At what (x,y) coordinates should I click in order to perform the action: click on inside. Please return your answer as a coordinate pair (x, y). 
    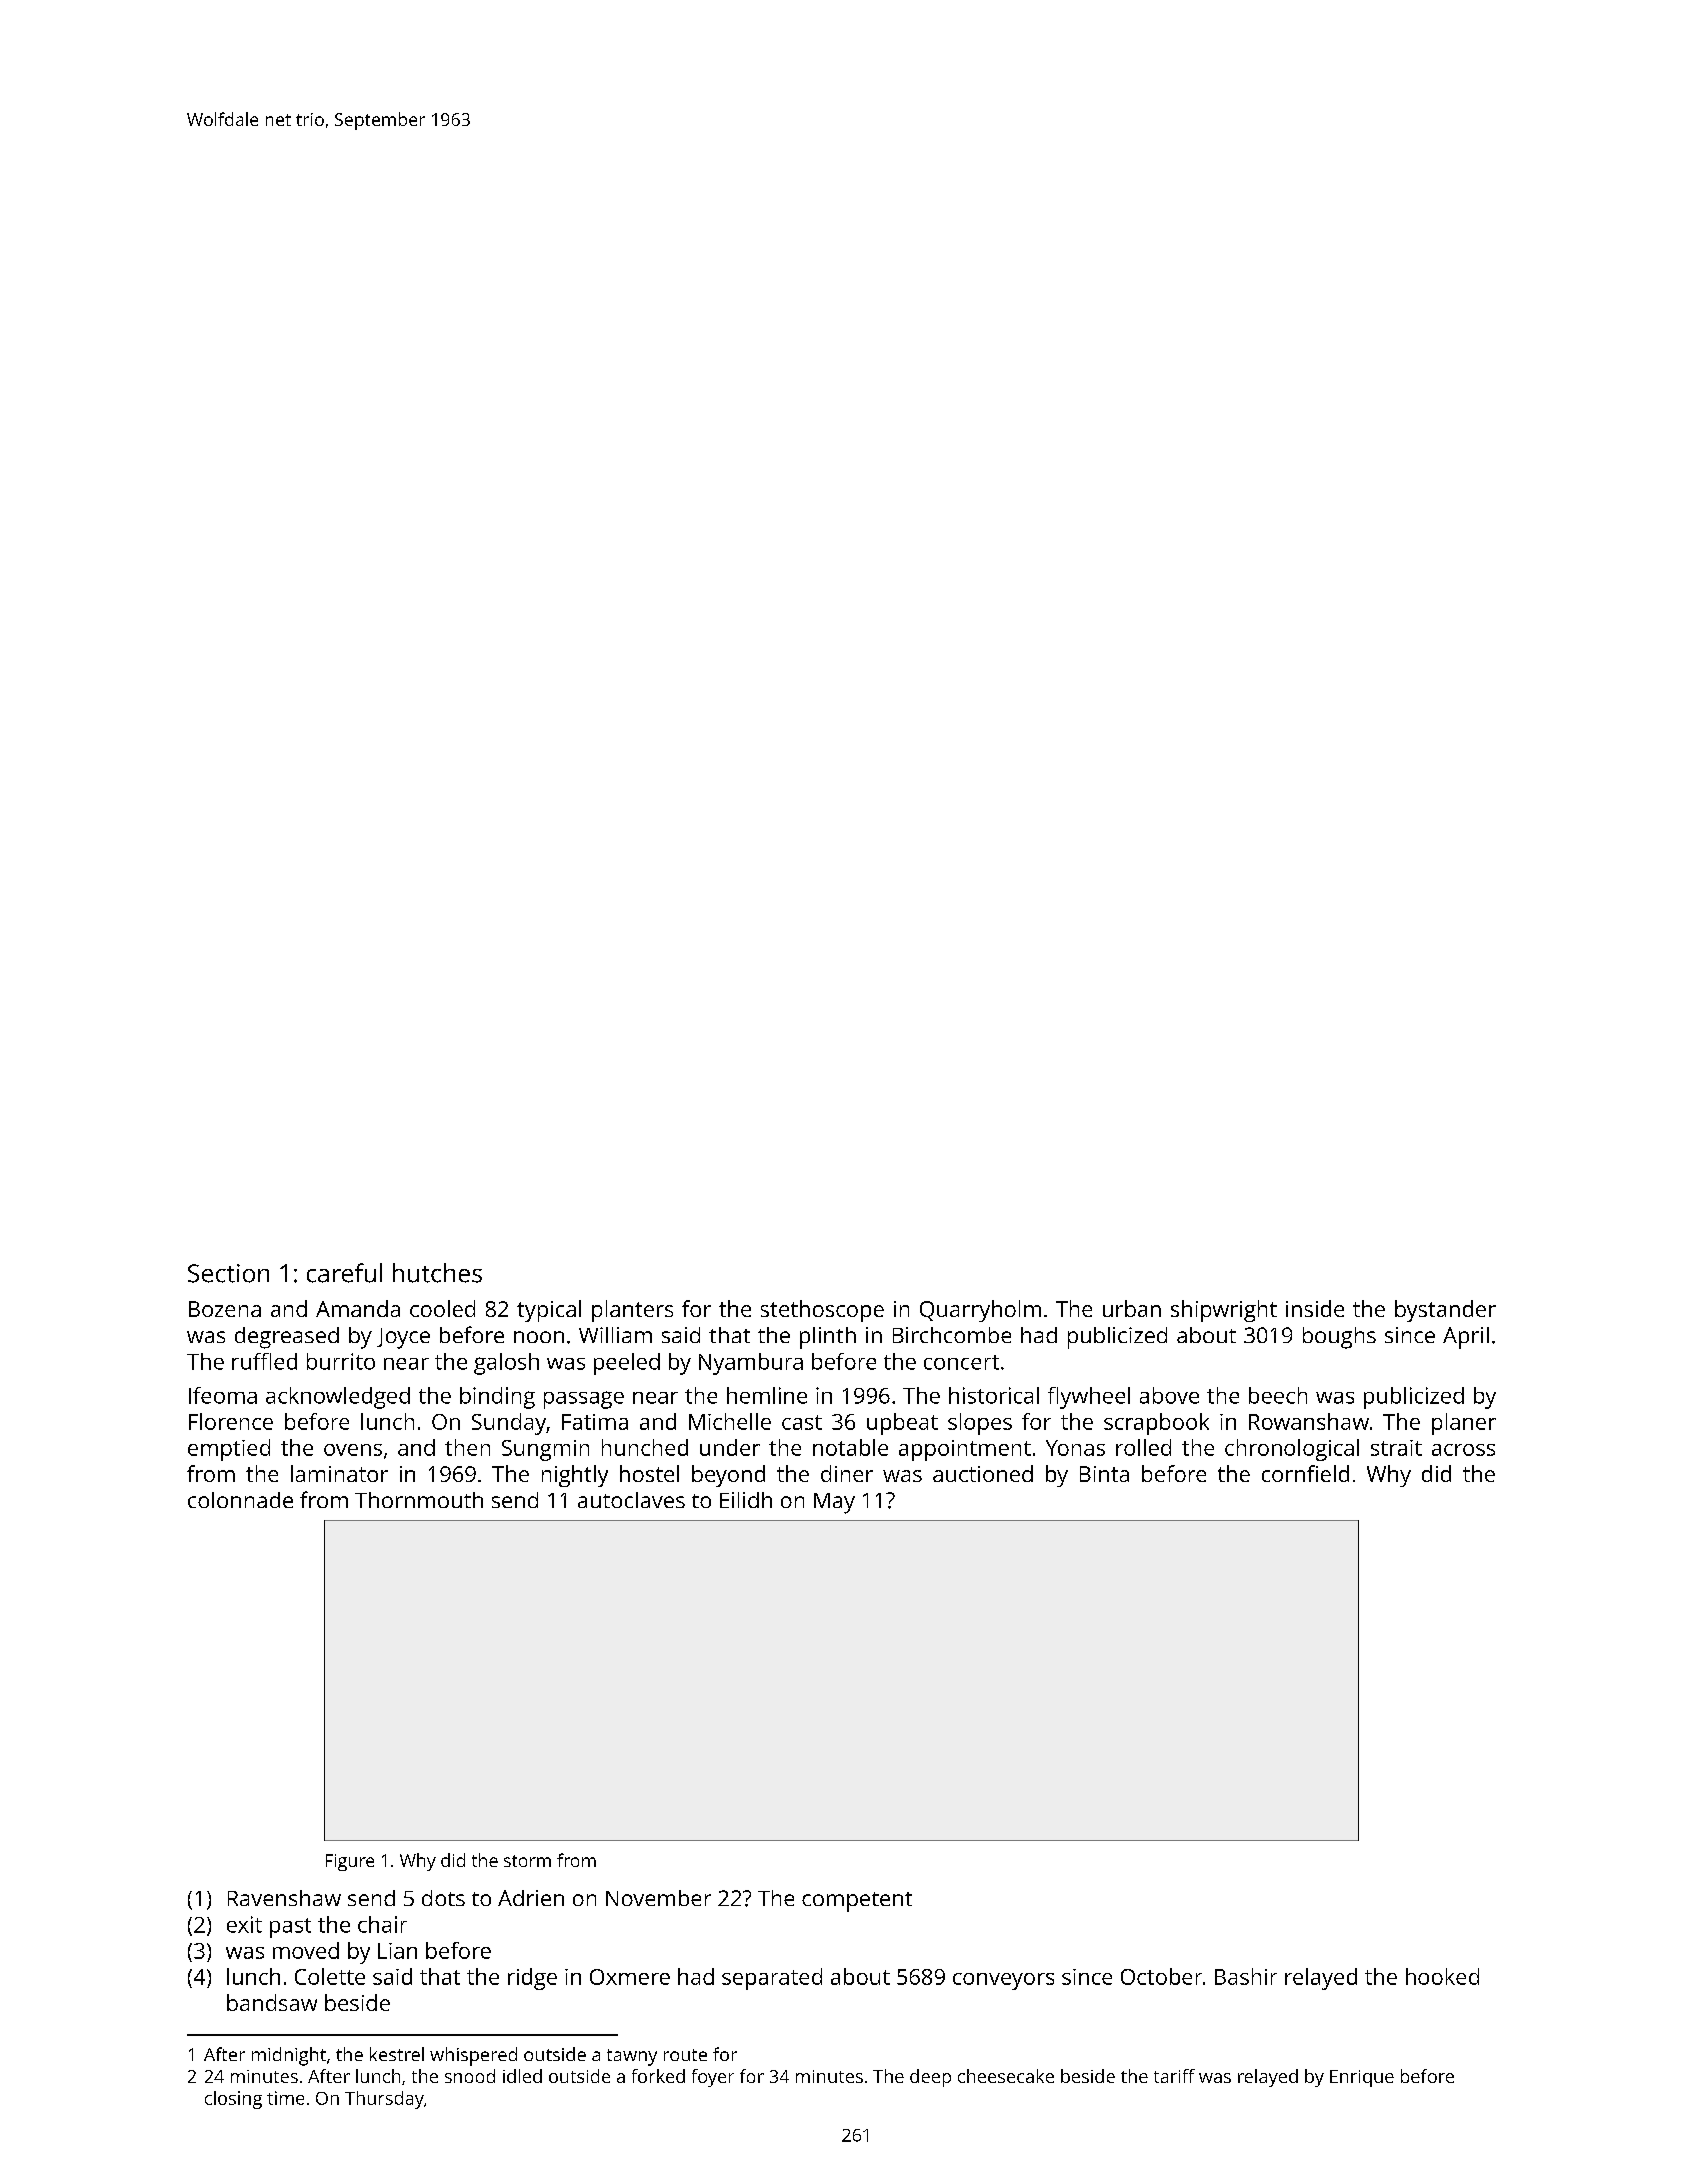
    Looking at the image, I should click on (1315, 1308).
